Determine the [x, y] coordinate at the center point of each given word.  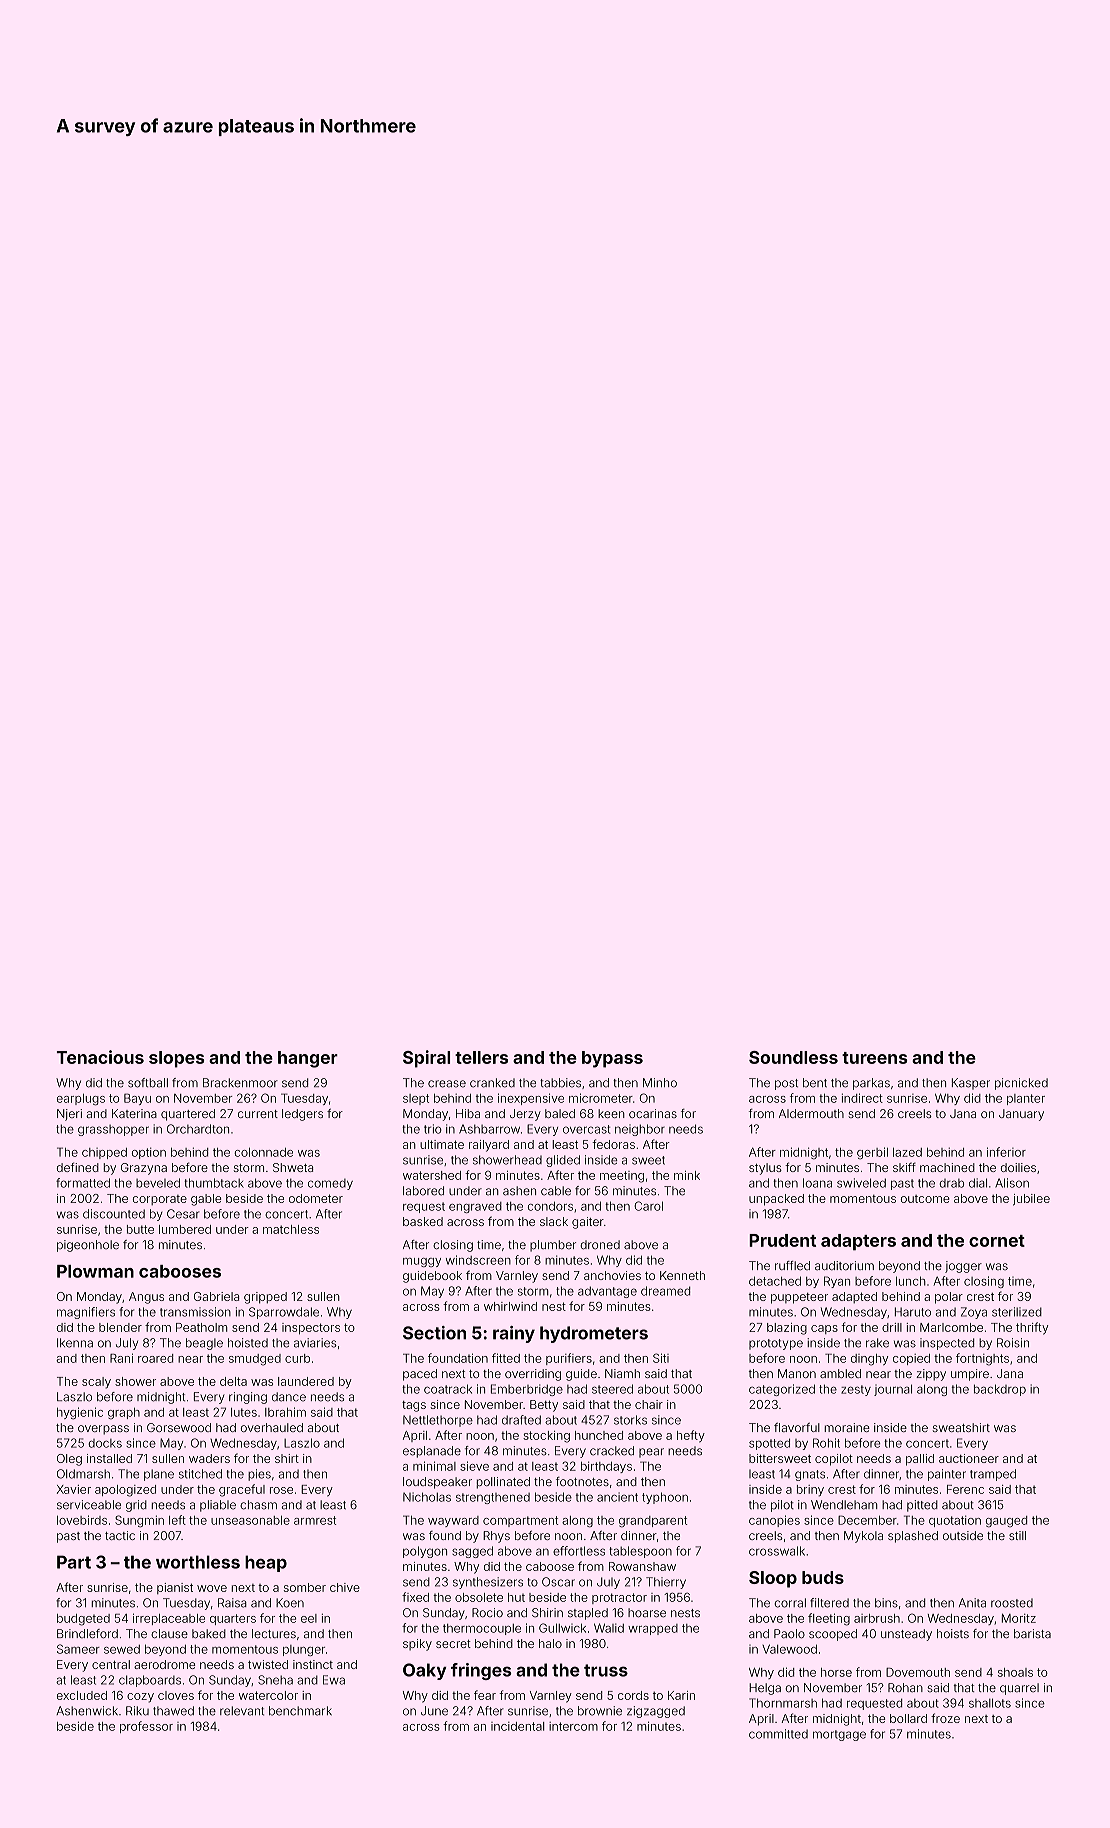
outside [963, 1535]
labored [423, 1191]
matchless [291, 1229]
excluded [82, 1695]
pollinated [503, 1483]
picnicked [1021, 1084]
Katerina [134, 1113]
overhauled [272, 1427]
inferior [1006, 1152]
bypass [612, 1059]
